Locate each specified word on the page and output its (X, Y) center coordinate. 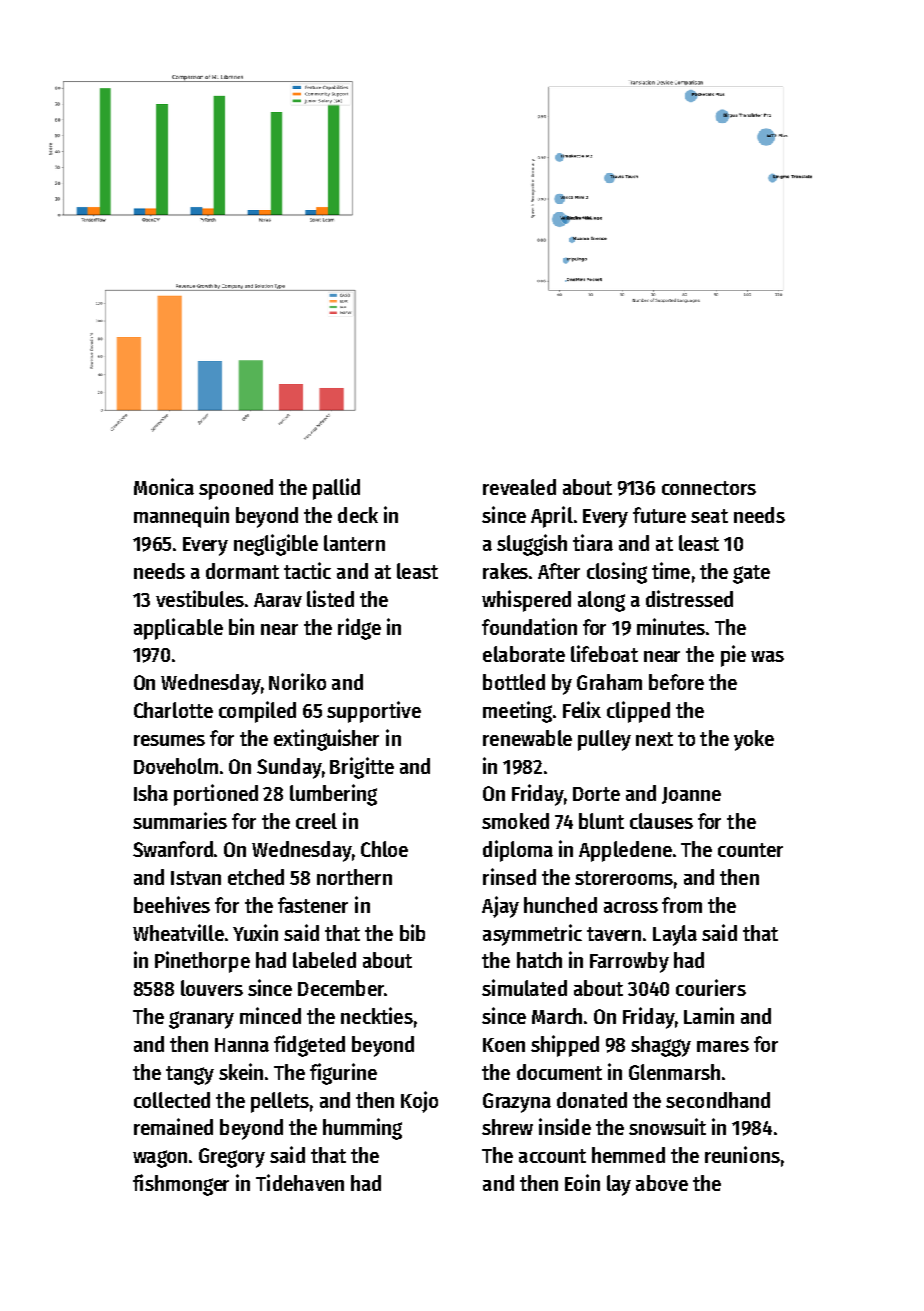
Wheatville (178, 932)
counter (750, 850)
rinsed (509, 876)
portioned (216, 795)
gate (751, 574)
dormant (242, 571)
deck (358, 515)
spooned (236, 489)
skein (241, 1071)
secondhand (718, 1100)
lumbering (333, 795)
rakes (505, 571)
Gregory (232, 1158)
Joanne (691, 795)
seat (709, 516)
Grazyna (517, 1103)
